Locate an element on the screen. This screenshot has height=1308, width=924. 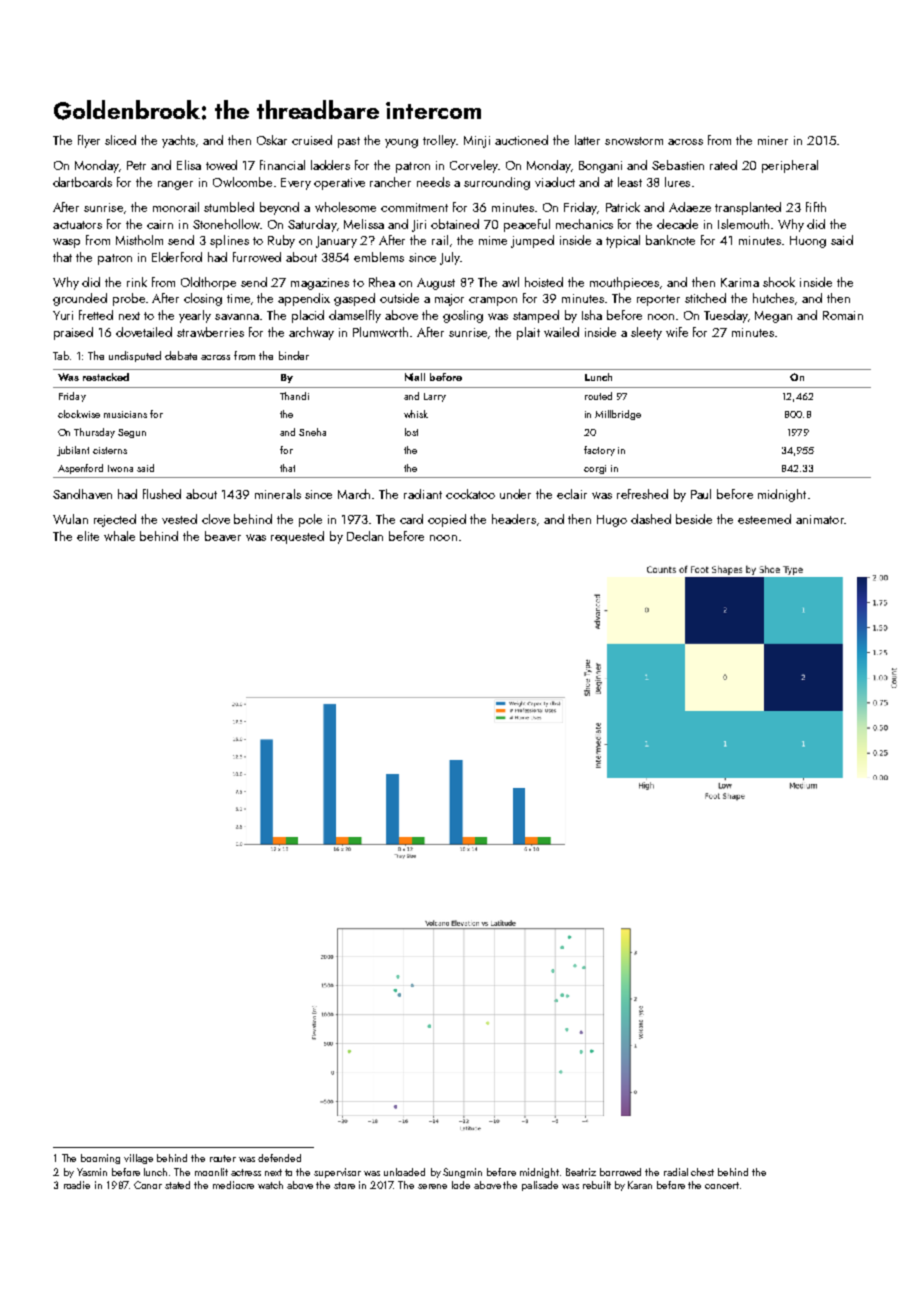
Declan is located at coordinates (365, 536).
